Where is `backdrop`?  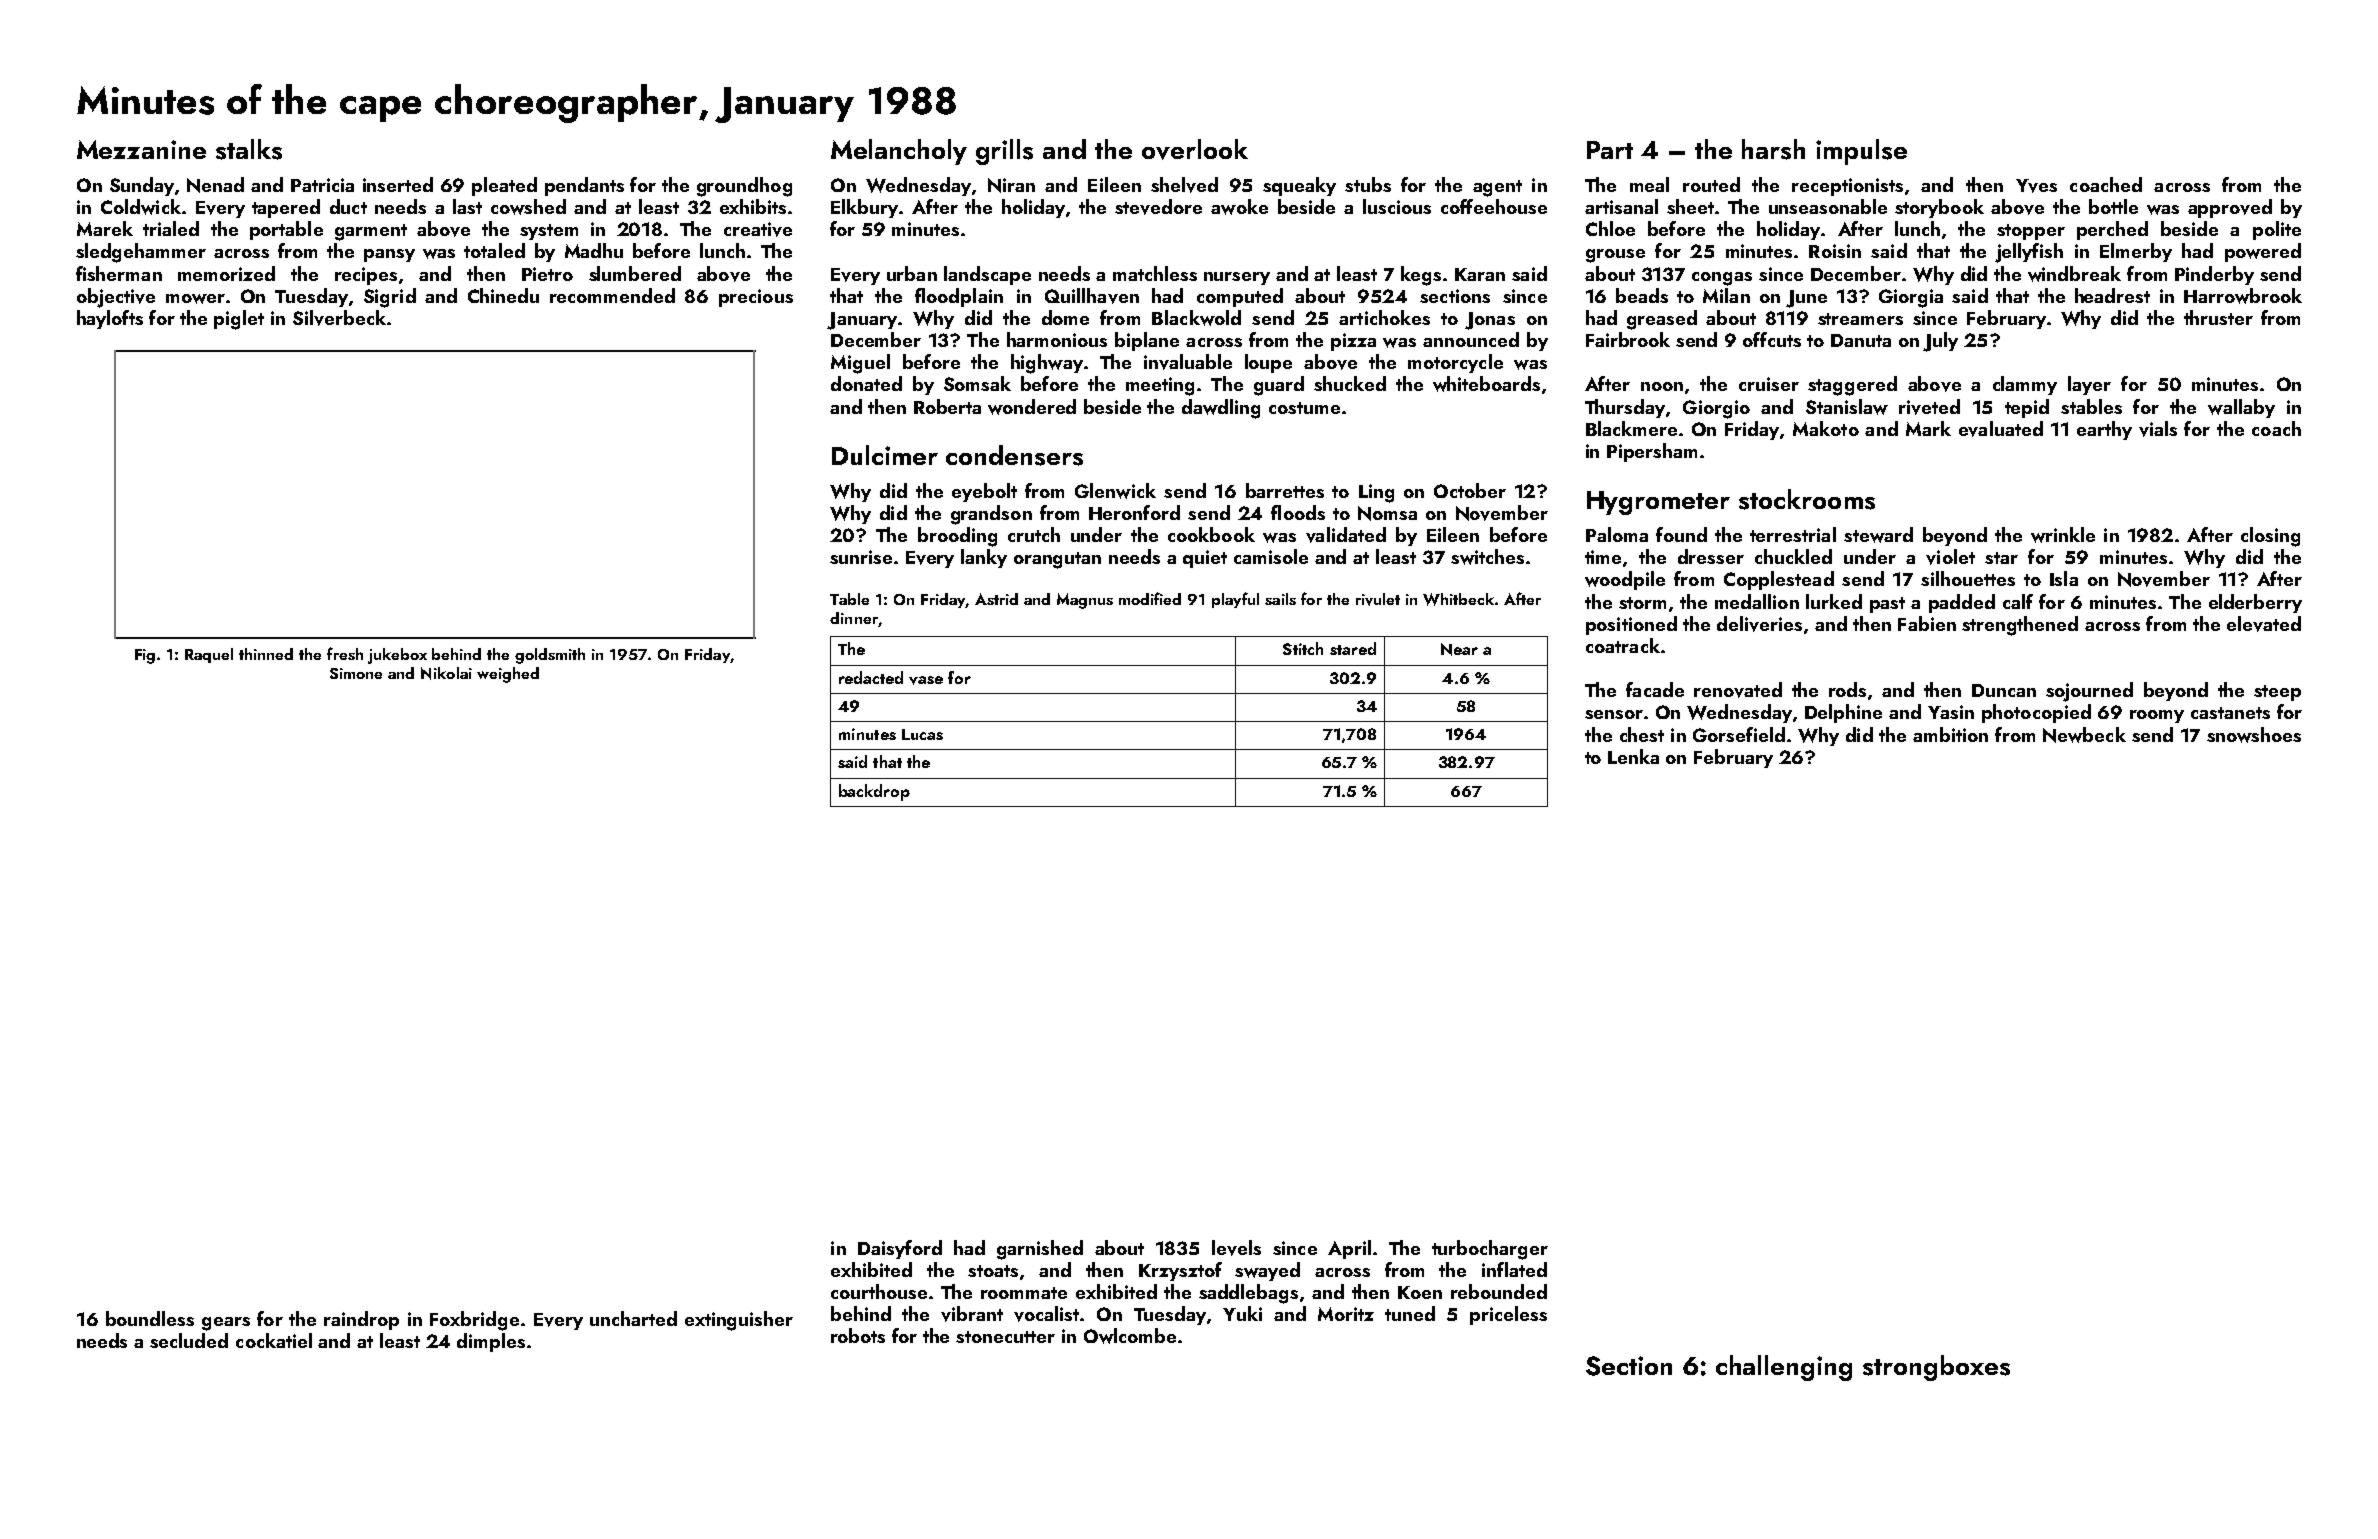 backdrop is located at coordinates (874, 792).
